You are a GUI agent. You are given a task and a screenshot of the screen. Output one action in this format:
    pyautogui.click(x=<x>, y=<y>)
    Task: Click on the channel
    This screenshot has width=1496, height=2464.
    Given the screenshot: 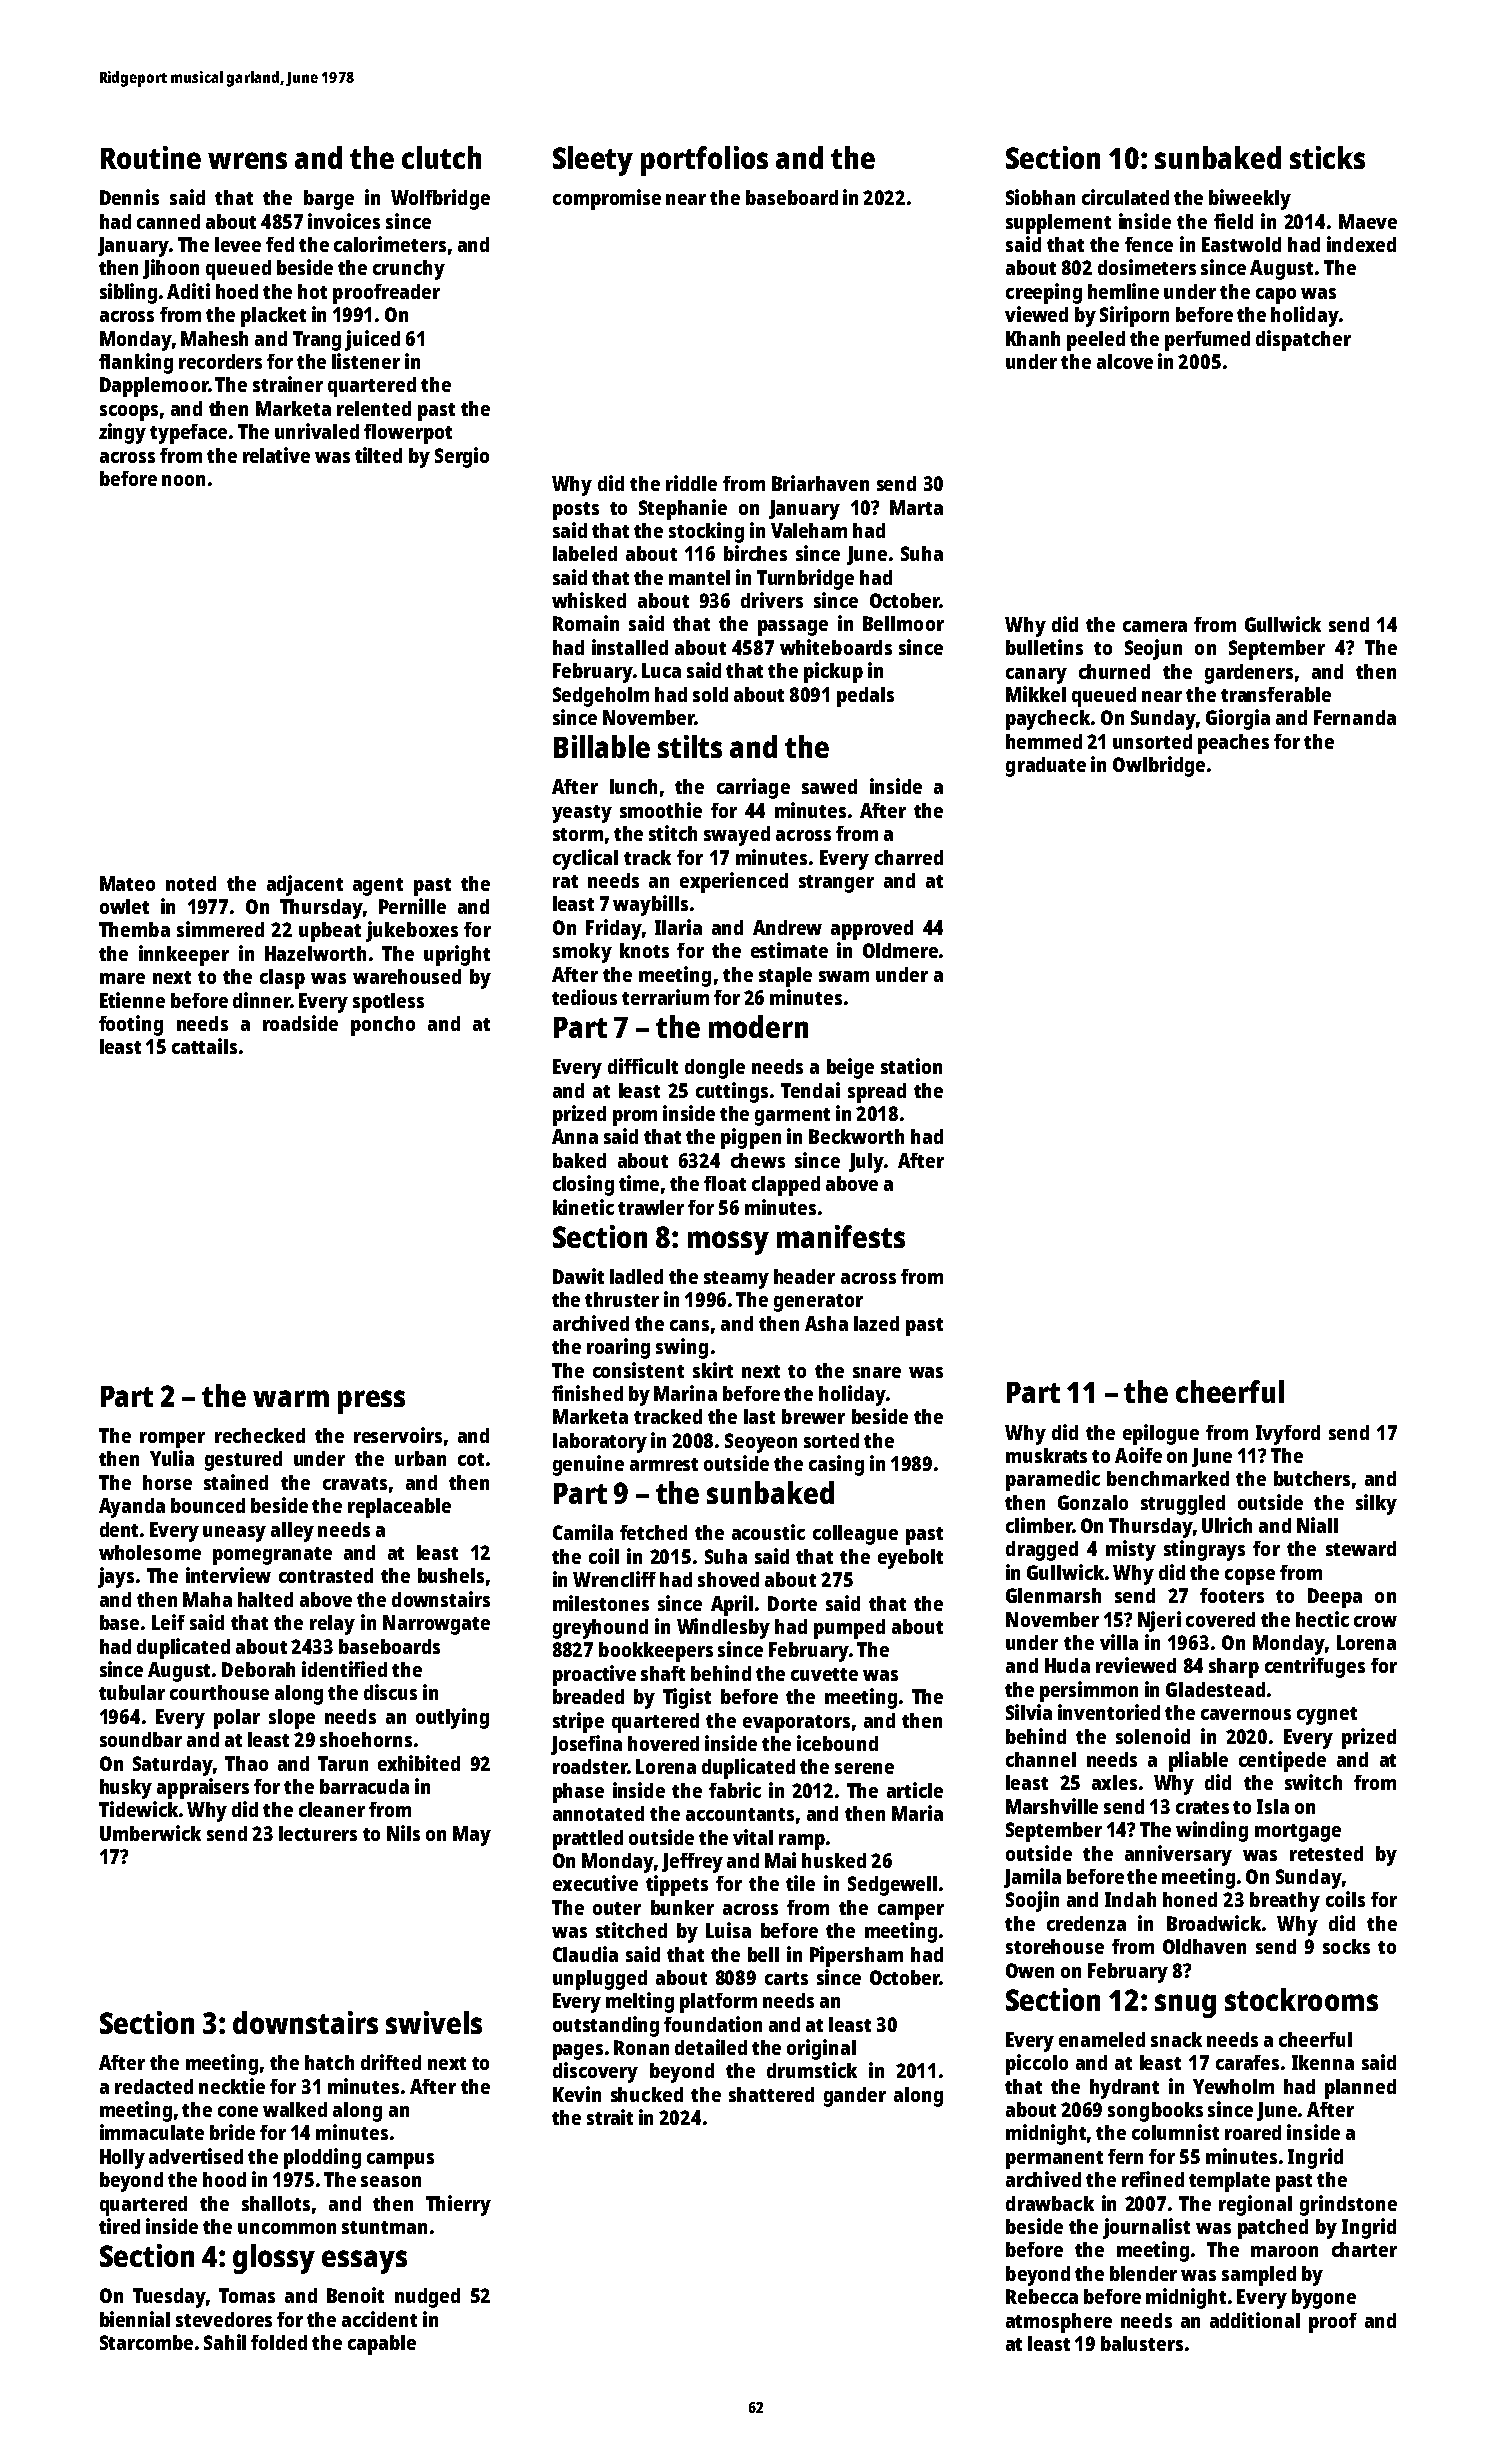 What is the action you would take?
    pyautogui.click(x=1041, y=1759)
